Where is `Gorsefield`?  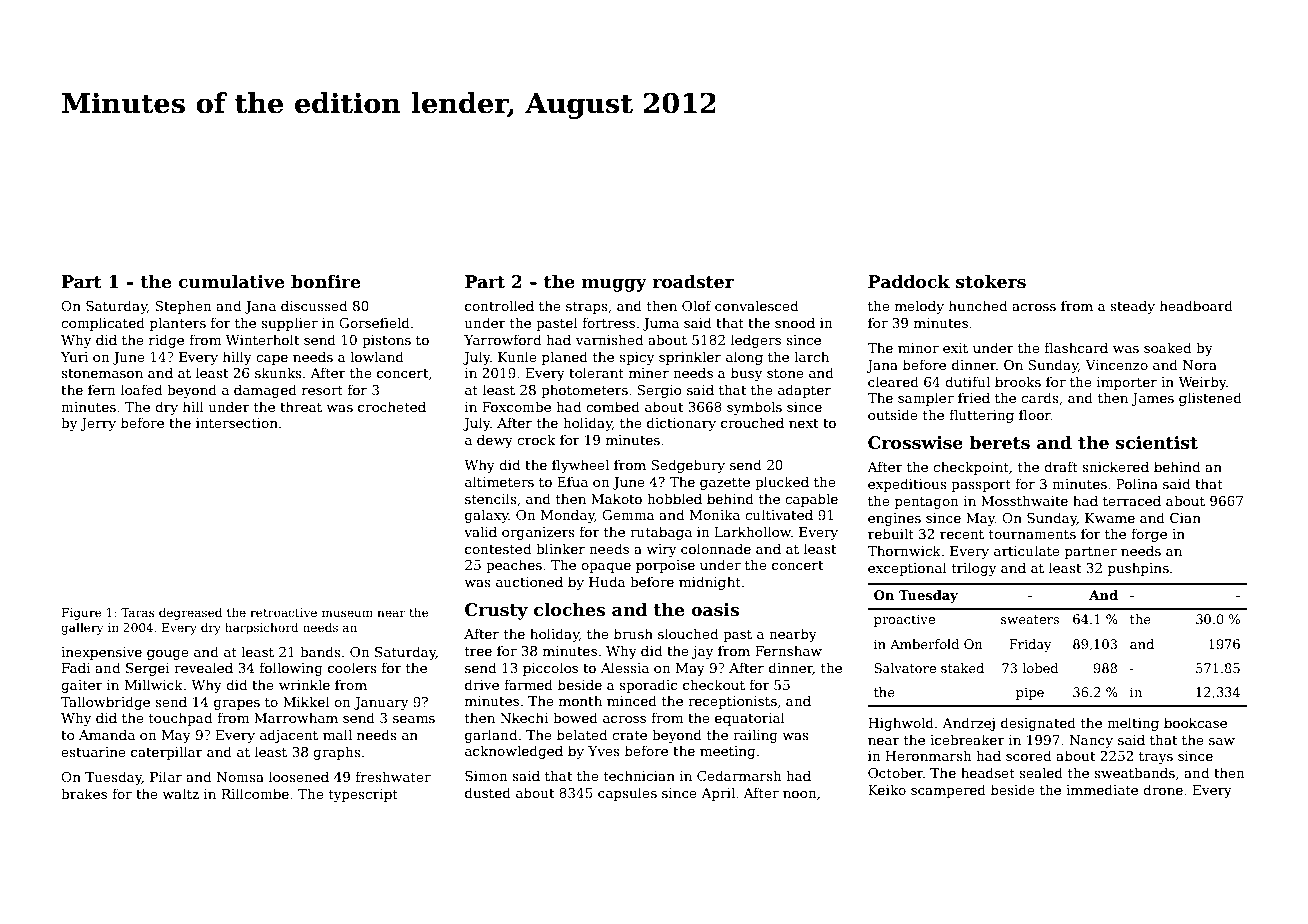 Gorsefield is located at coordinates (374, 322).
